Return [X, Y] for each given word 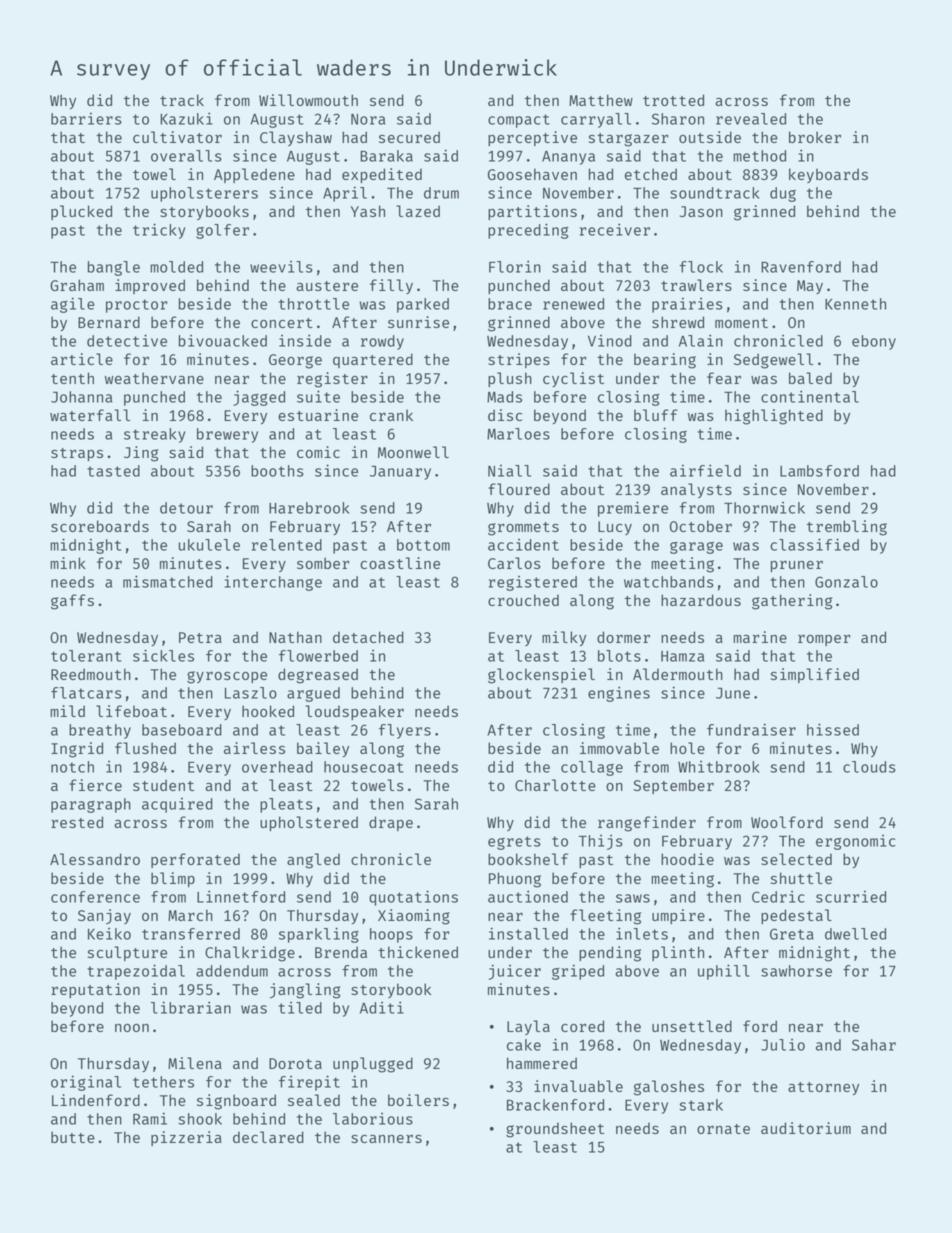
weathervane [154, 378]
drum [441, 193]
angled [313, 861]
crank [391, 415]
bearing [665, 361]
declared [268, 1137]
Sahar [874, 1045]
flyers [405, 731]
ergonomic [856, 842]
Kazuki [186, 118]
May [810, 287]
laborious [373, 1119]
